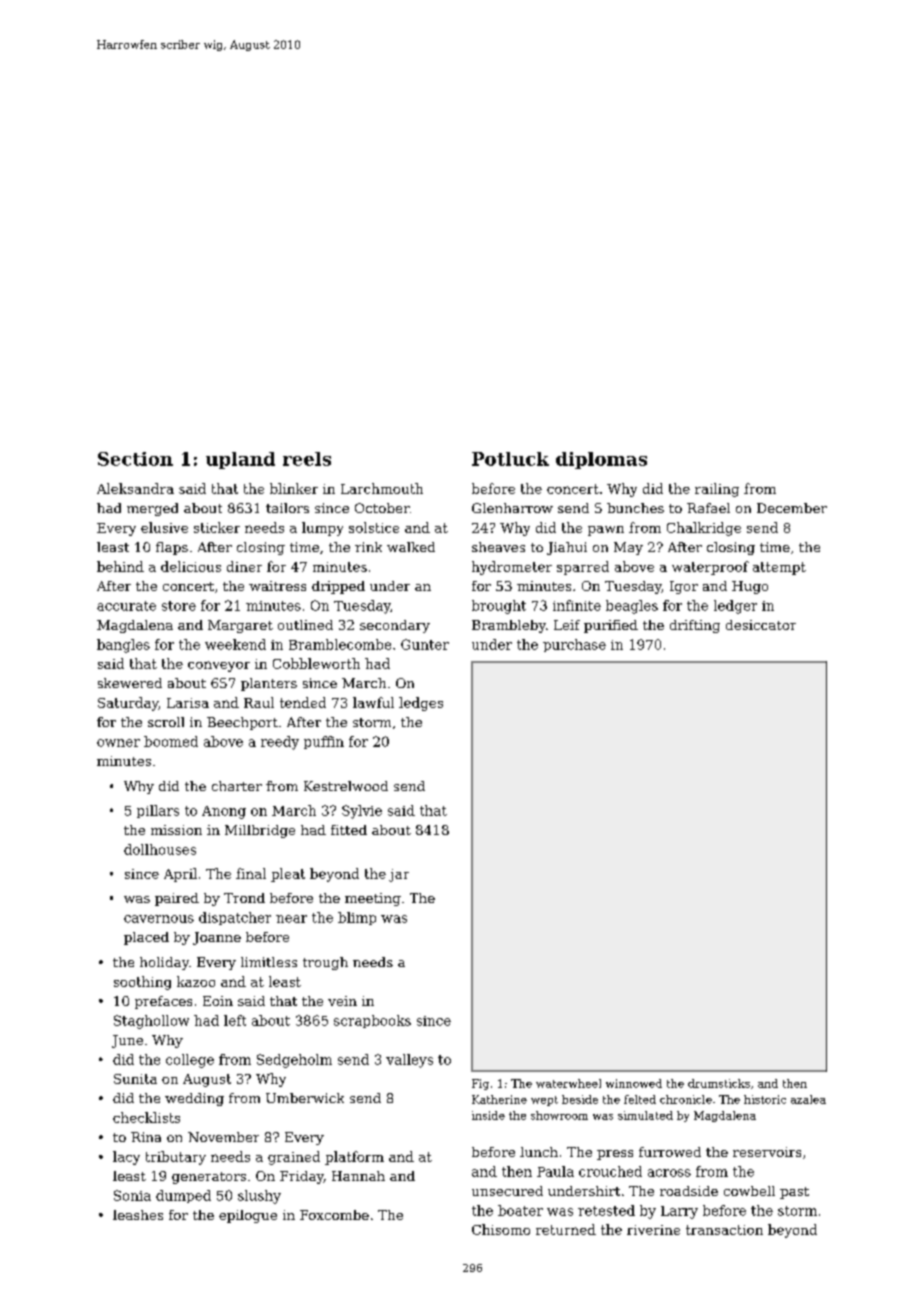 This screenshot has width=924, height=1308. Describe the element at coordinates (794, 1193) in the screenshot. I see `past` at that location.
